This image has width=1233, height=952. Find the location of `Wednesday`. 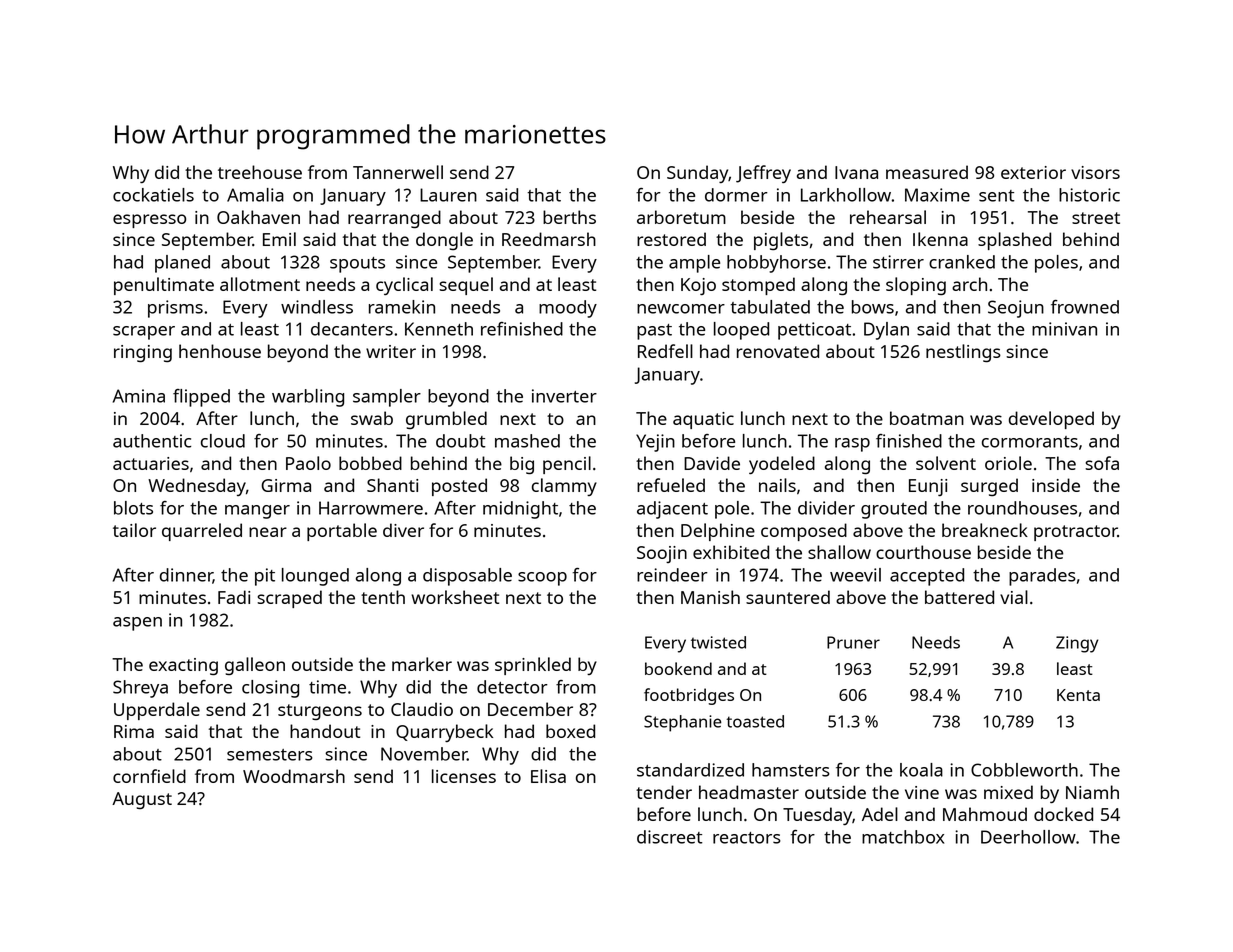

Wednesday is located at coordinates (197, 487).
